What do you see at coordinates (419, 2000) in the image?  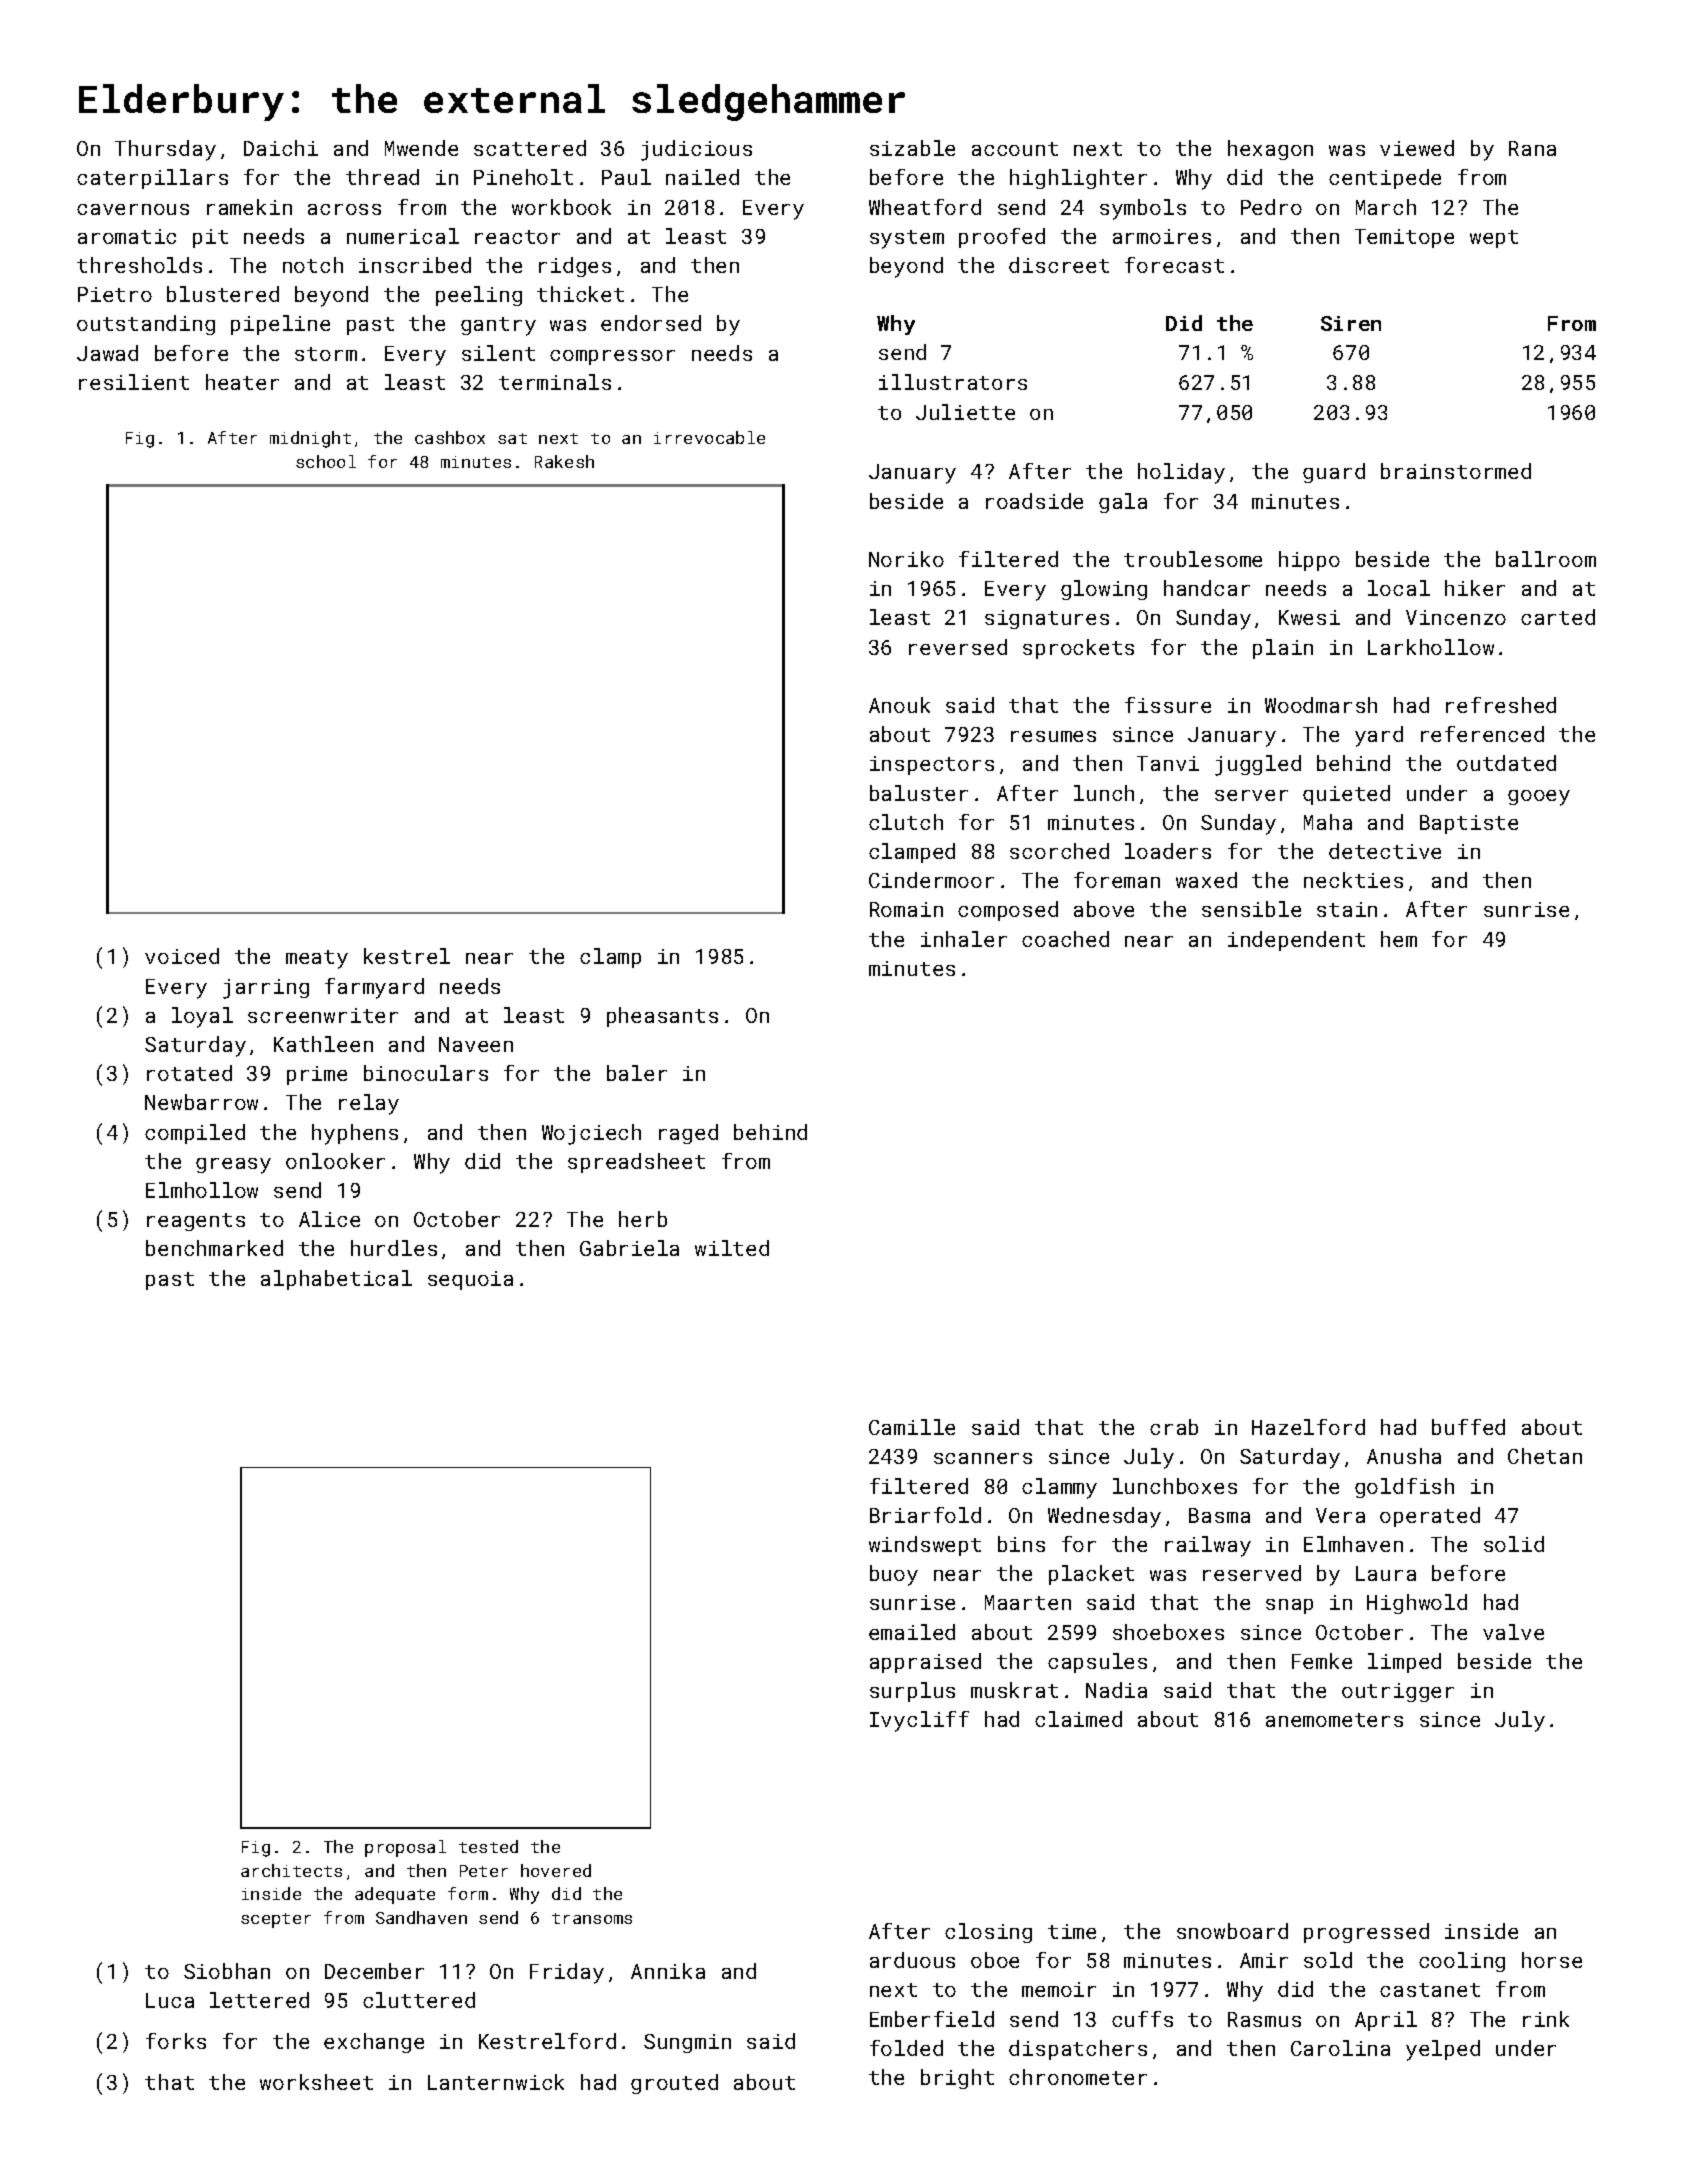 I see `cluttered` at bounding box center [419, 2000].
